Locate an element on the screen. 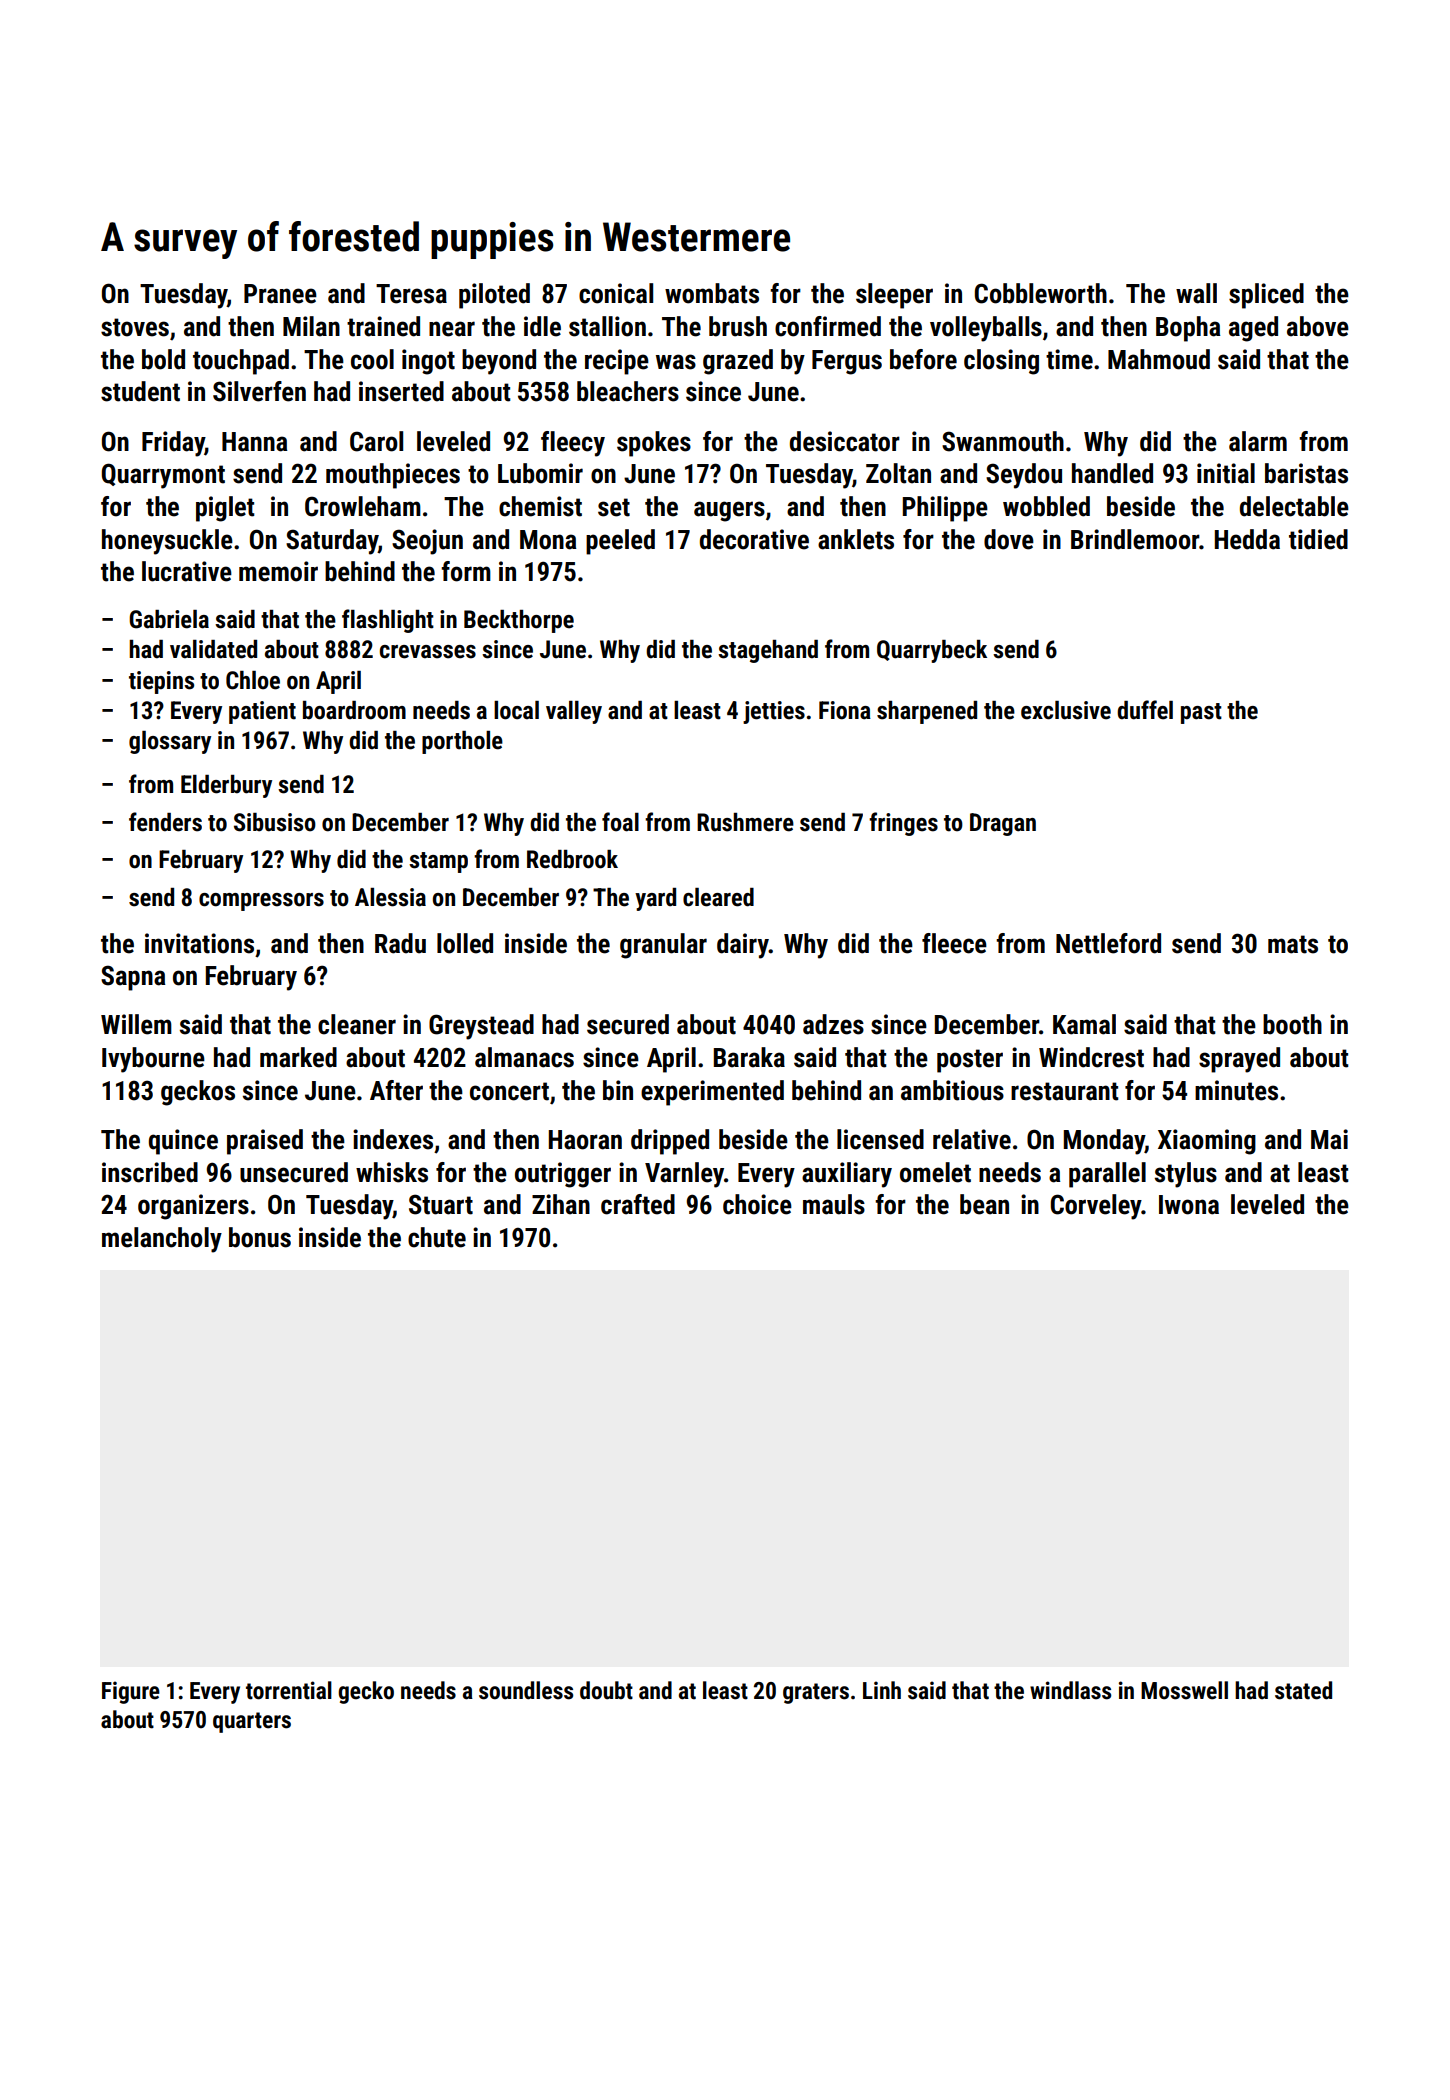 The width and height of the screenshot is (1450, 2100). desiccator is located at coordinates (845, 441).
